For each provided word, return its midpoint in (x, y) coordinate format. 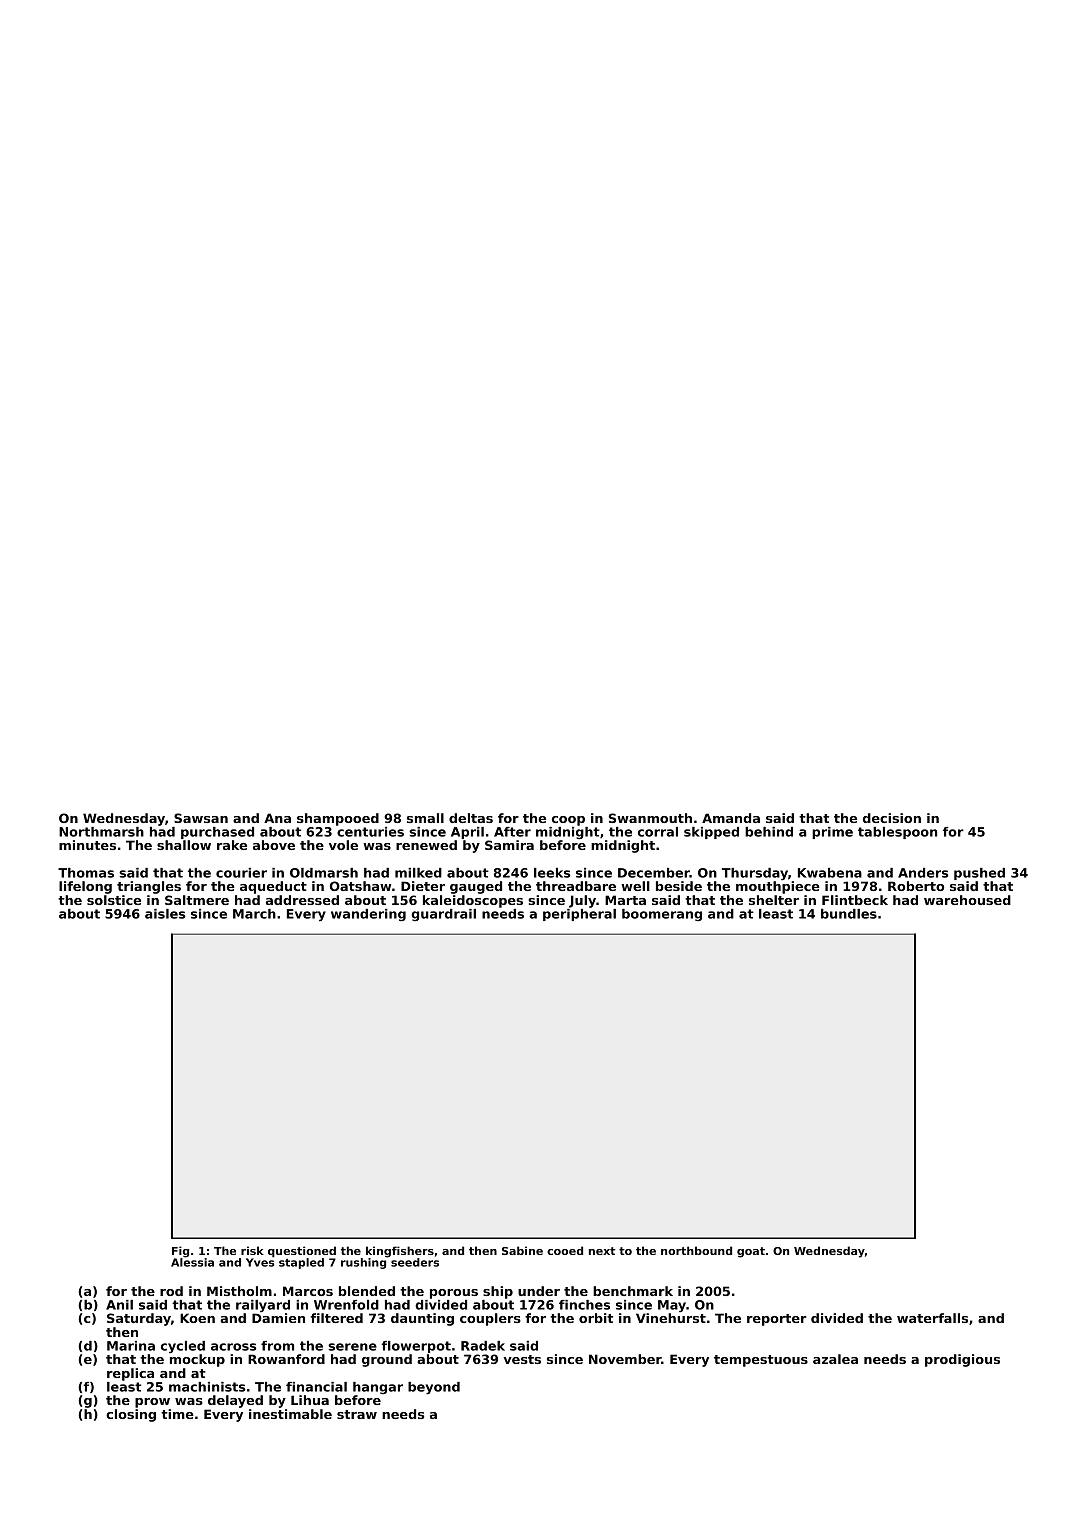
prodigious (962, 1360)
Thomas (86, 873)
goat (751, 1252)
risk (252, 1250)
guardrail (443, 915)
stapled (301, 1263)
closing (131, 1415)
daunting (422, 1319)
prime (832, 833)
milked (418, 873)
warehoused (967, 900)
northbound (696, 1250)
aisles (165, 914)
